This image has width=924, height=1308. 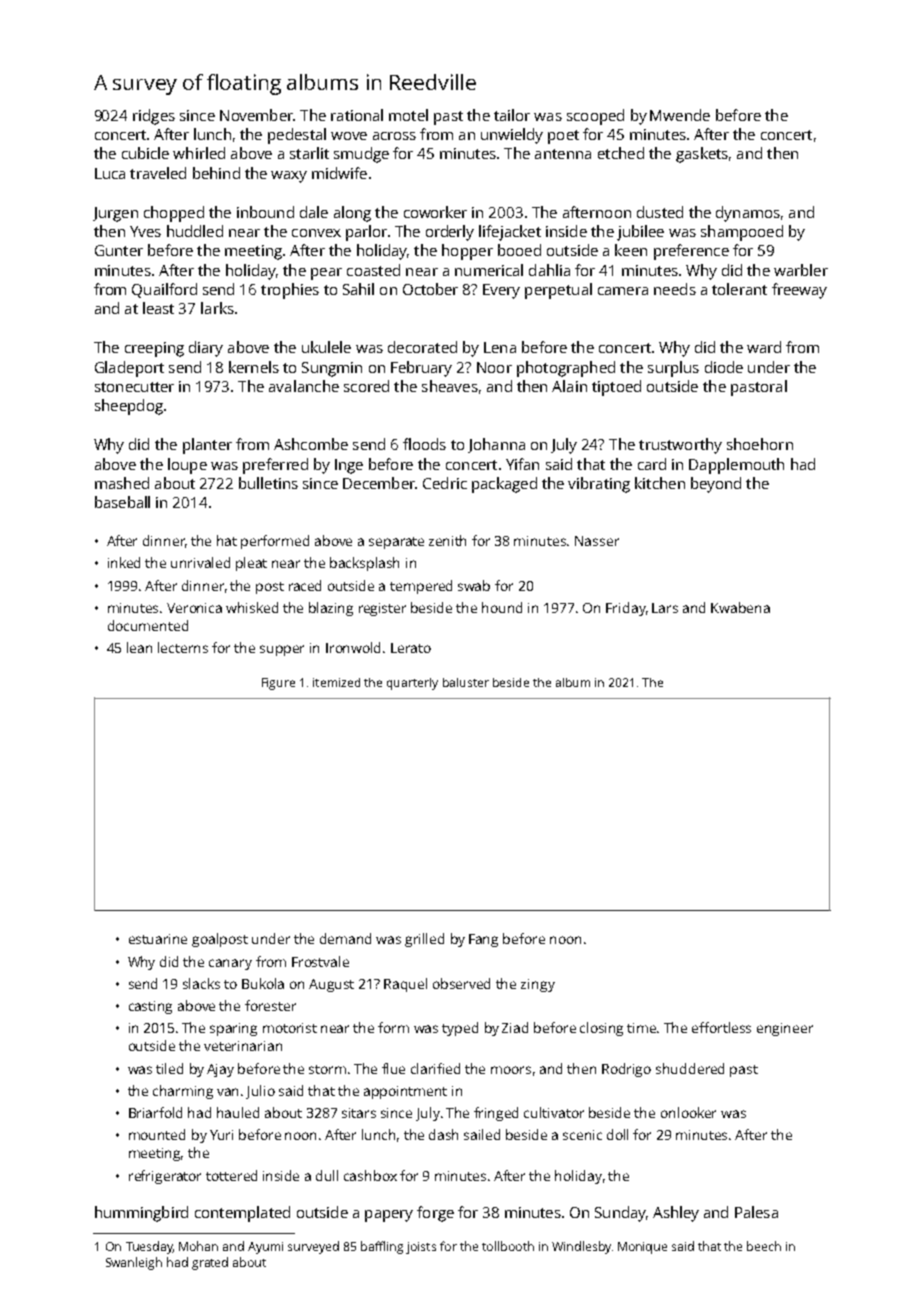 I want to click on Ashcombe, so click(x=311, y=444).
